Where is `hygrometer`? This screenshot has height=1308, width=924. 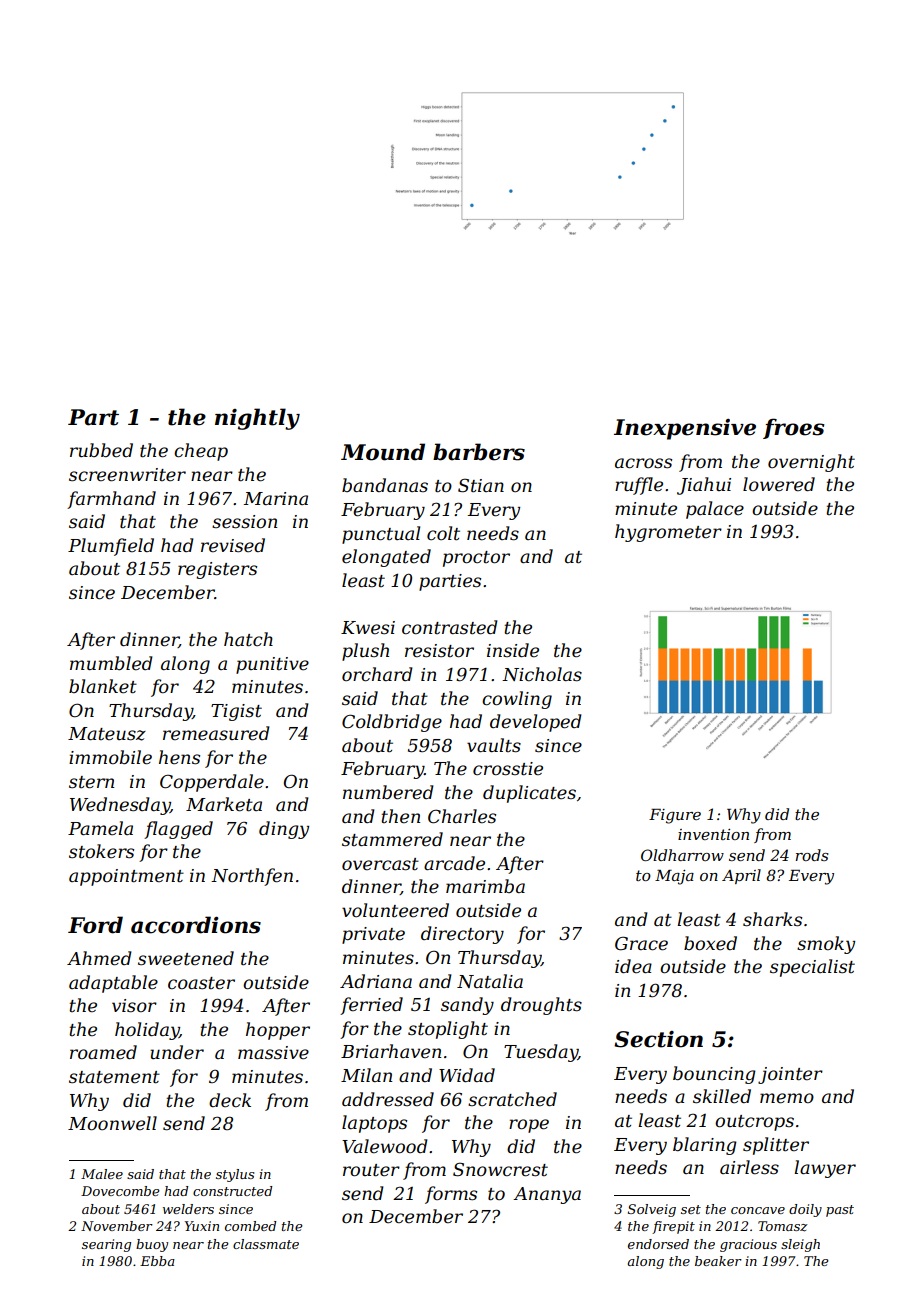 hygrometer is located at coordinates (668, 533).
